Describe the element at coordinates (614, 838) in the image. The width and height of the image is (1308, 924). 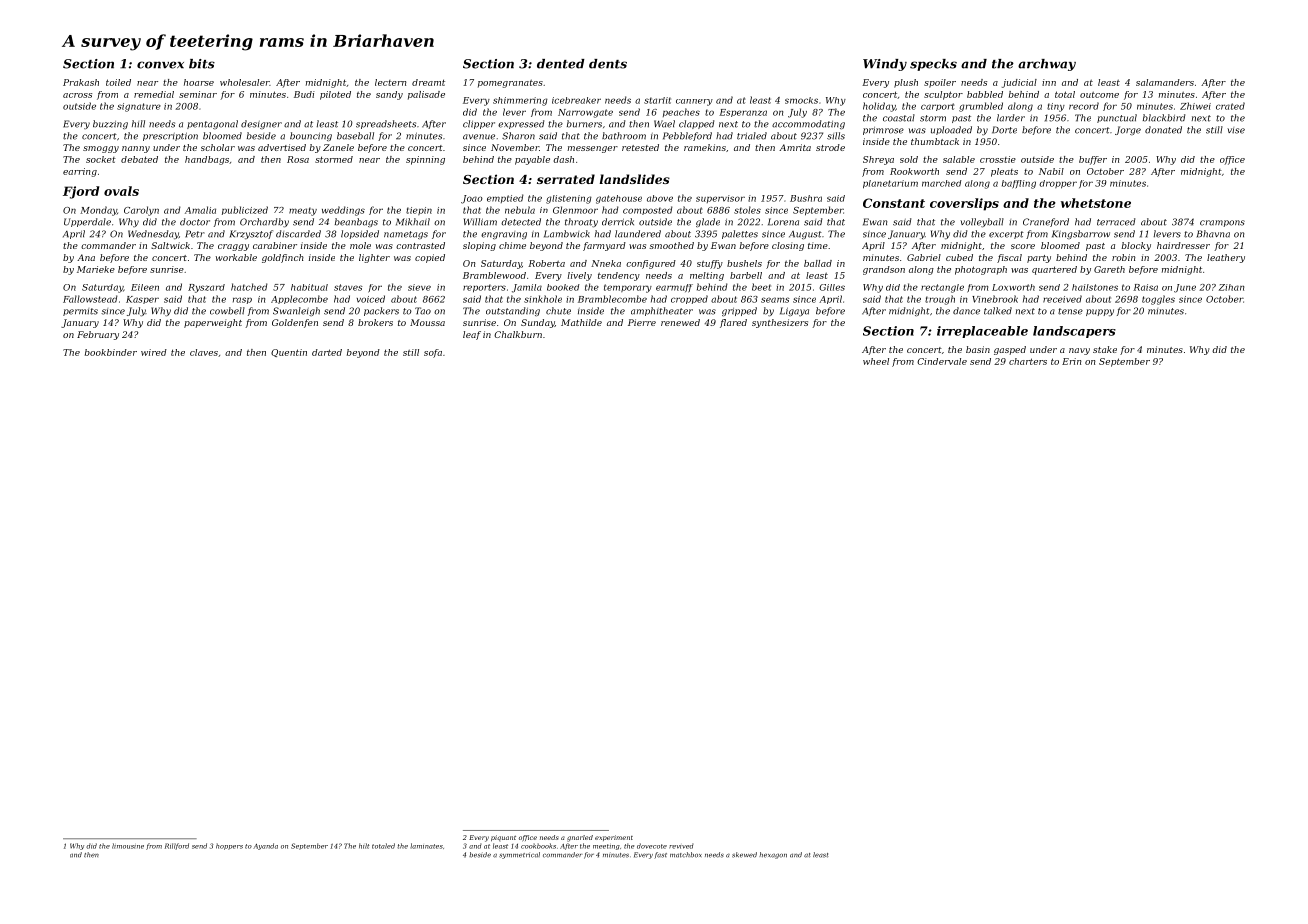
I see `experiment` at that location.
